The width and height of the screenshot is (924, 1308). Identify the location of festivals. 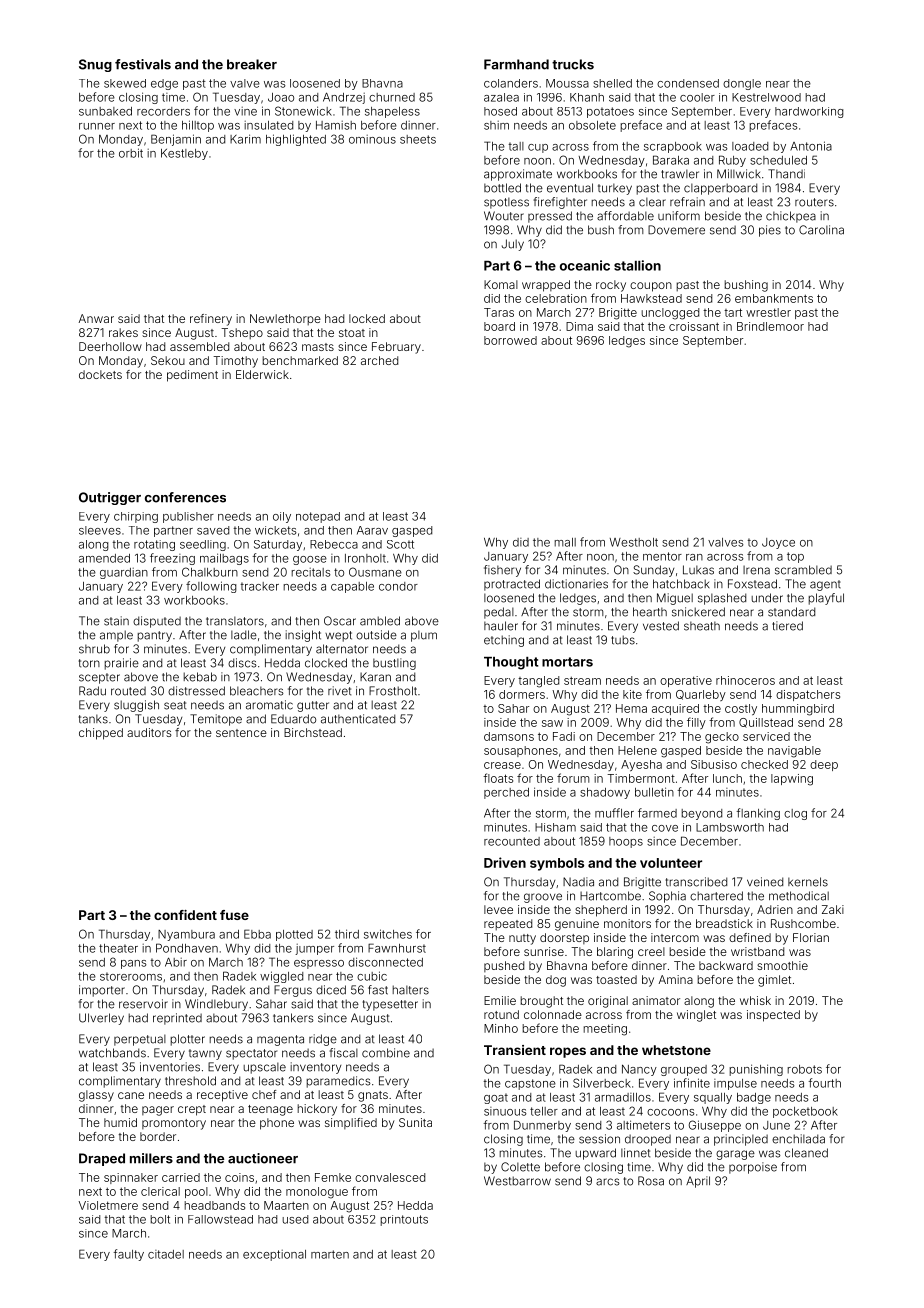
(143, 64).
